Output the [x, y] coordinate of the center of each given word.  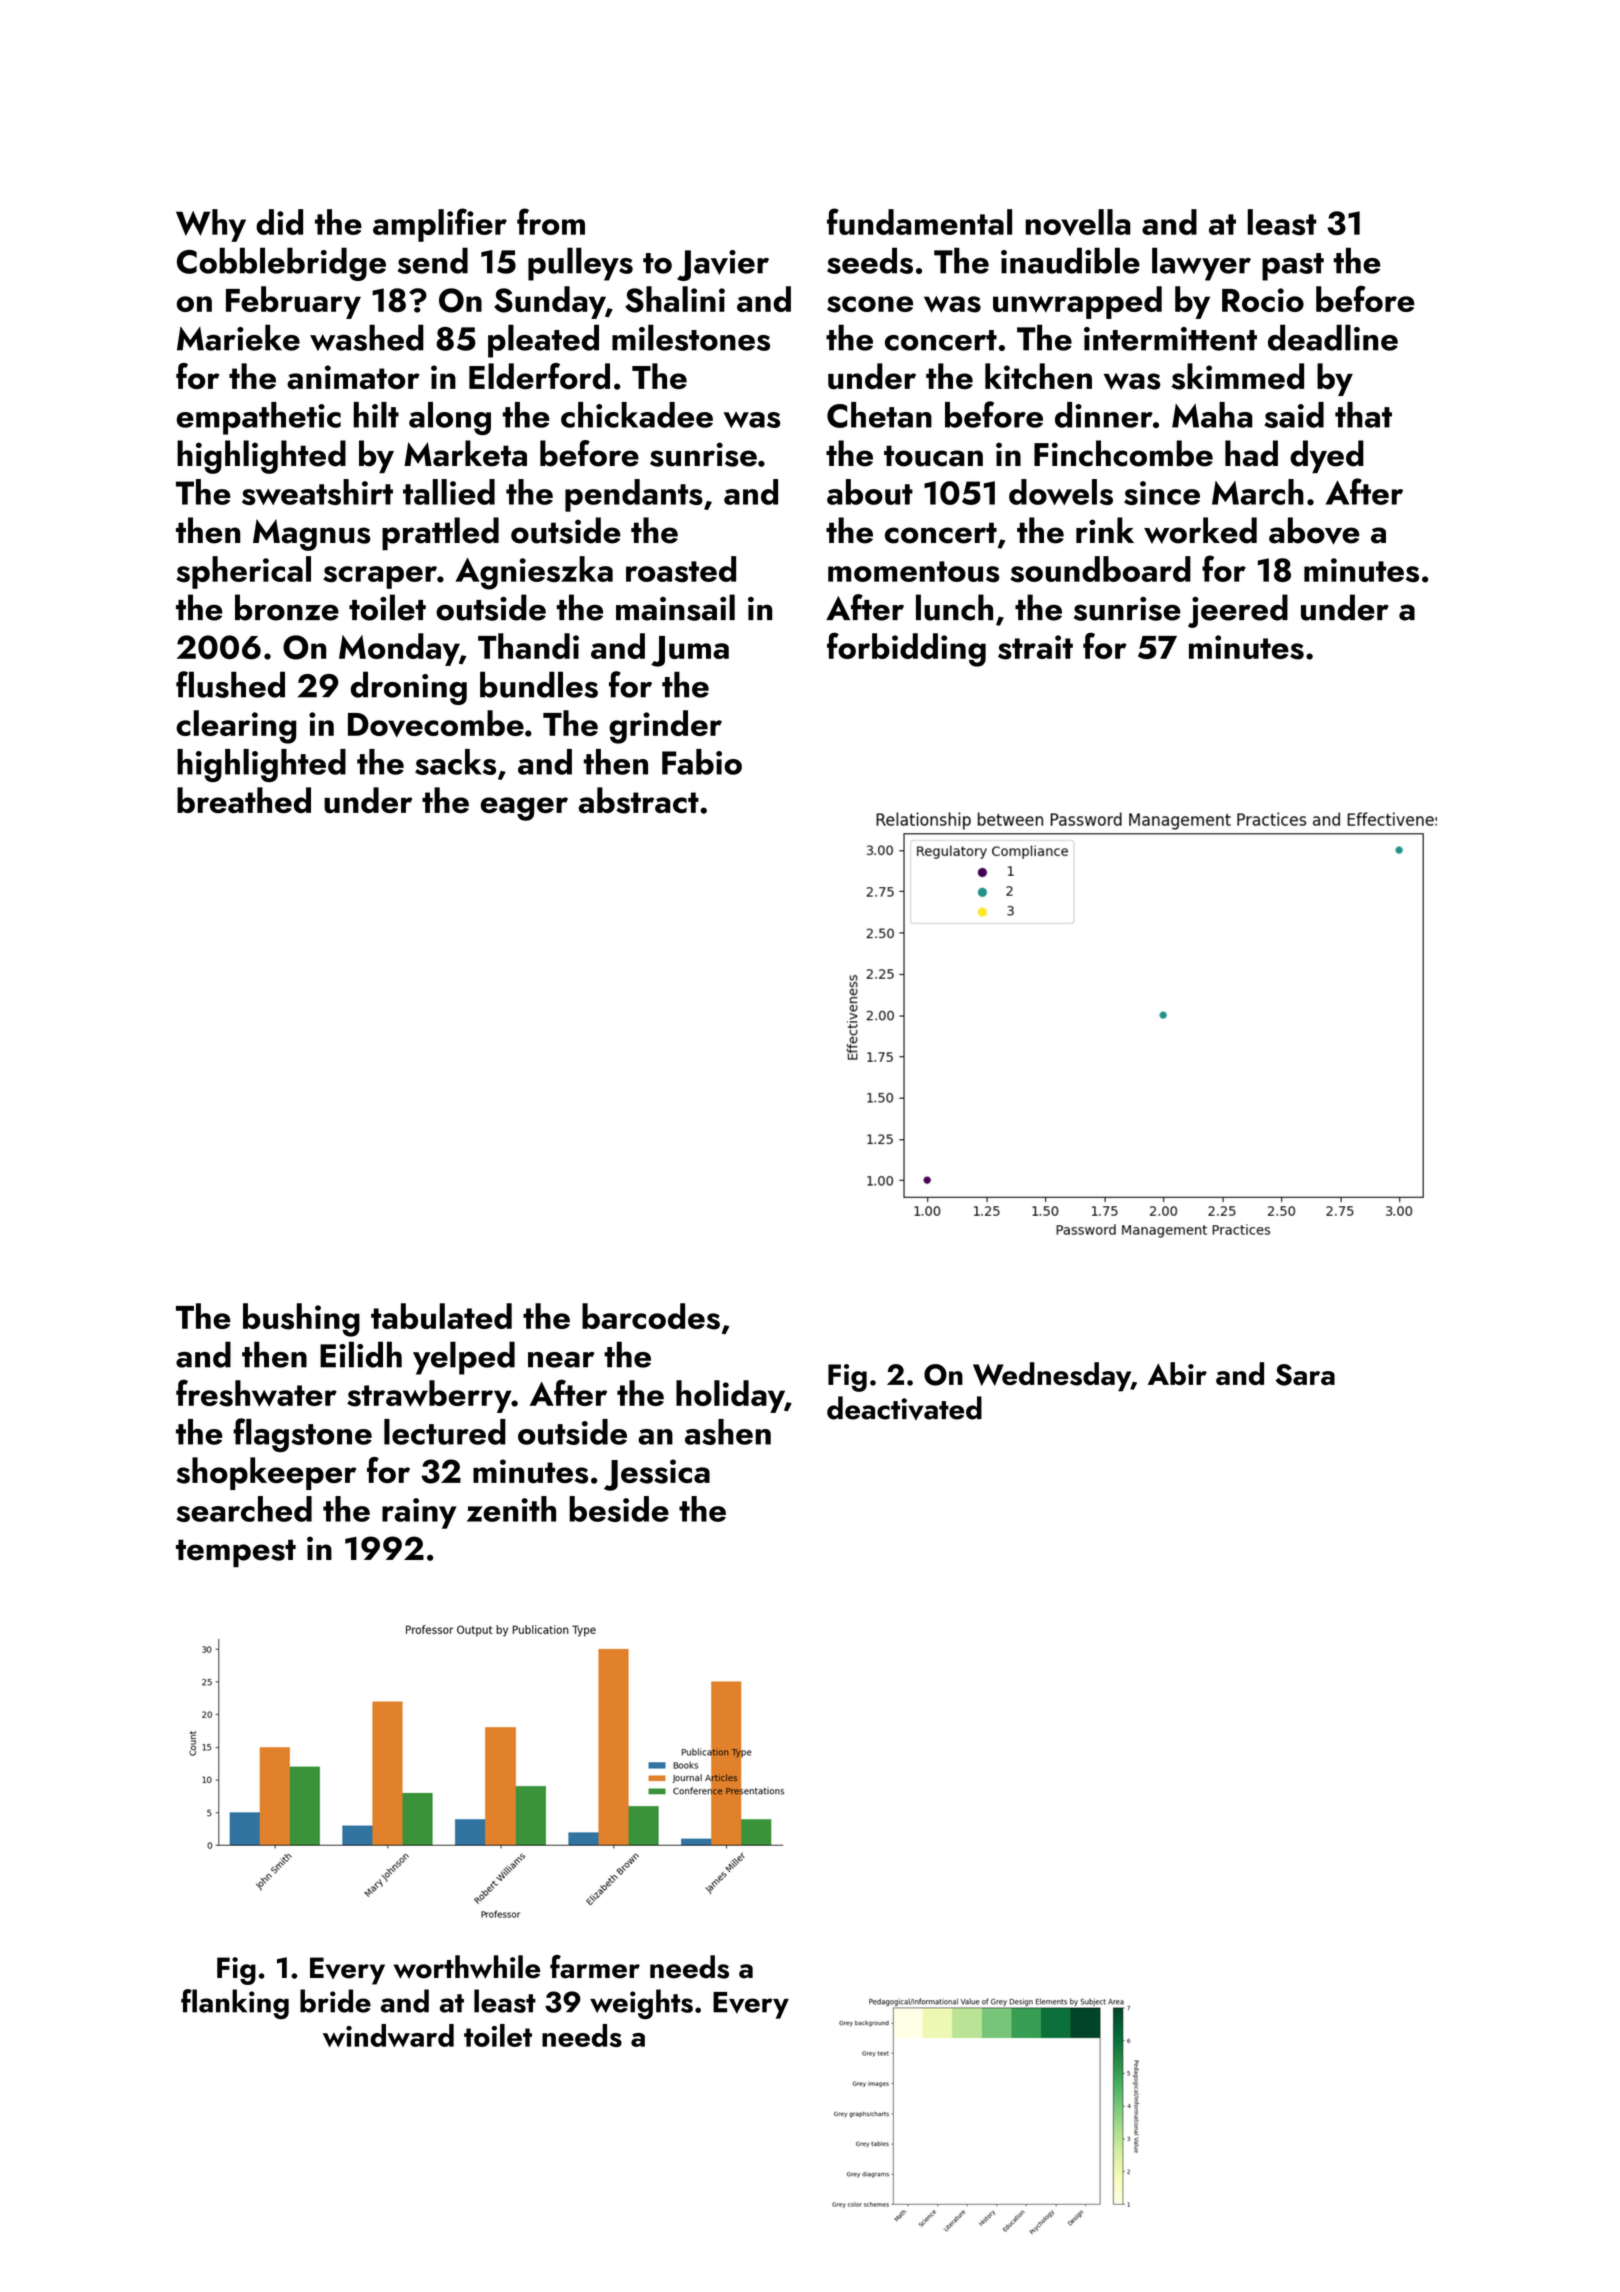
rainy [419, 1513]
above [1314, 531]
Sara [1305, 1375]
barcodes [651, 1316]
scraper [380, 577]
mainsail [675, 607]
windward [388, 2035]
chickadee [637, 415]
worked [1200, 530]
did [279, 222]
